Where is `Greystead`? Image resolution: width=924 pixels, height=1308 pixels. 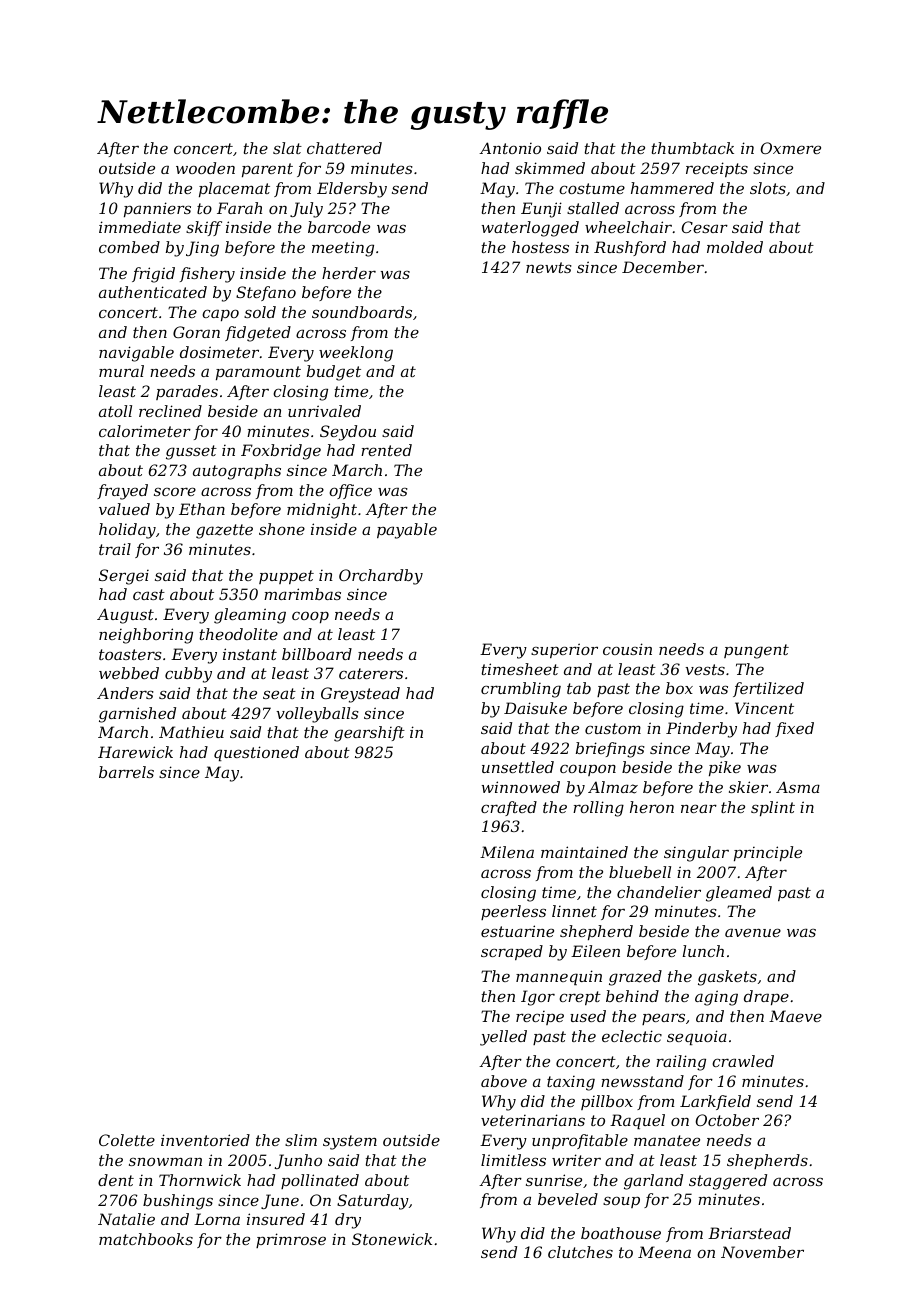 Greystead is located at coordinates (360, 695).
